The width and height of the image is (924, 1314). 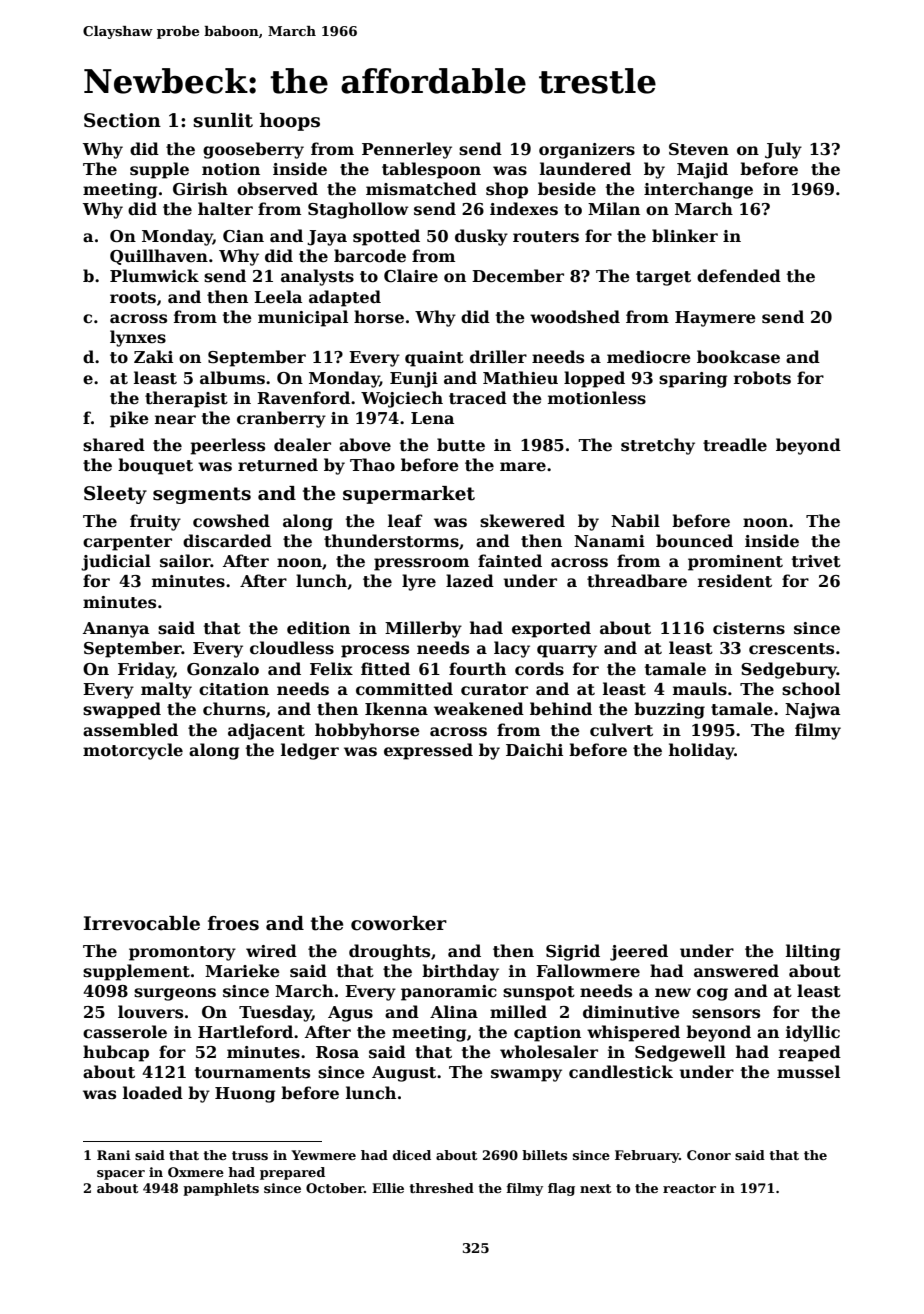 I want to click on Irrevocable, so click(x=142, y=923).
